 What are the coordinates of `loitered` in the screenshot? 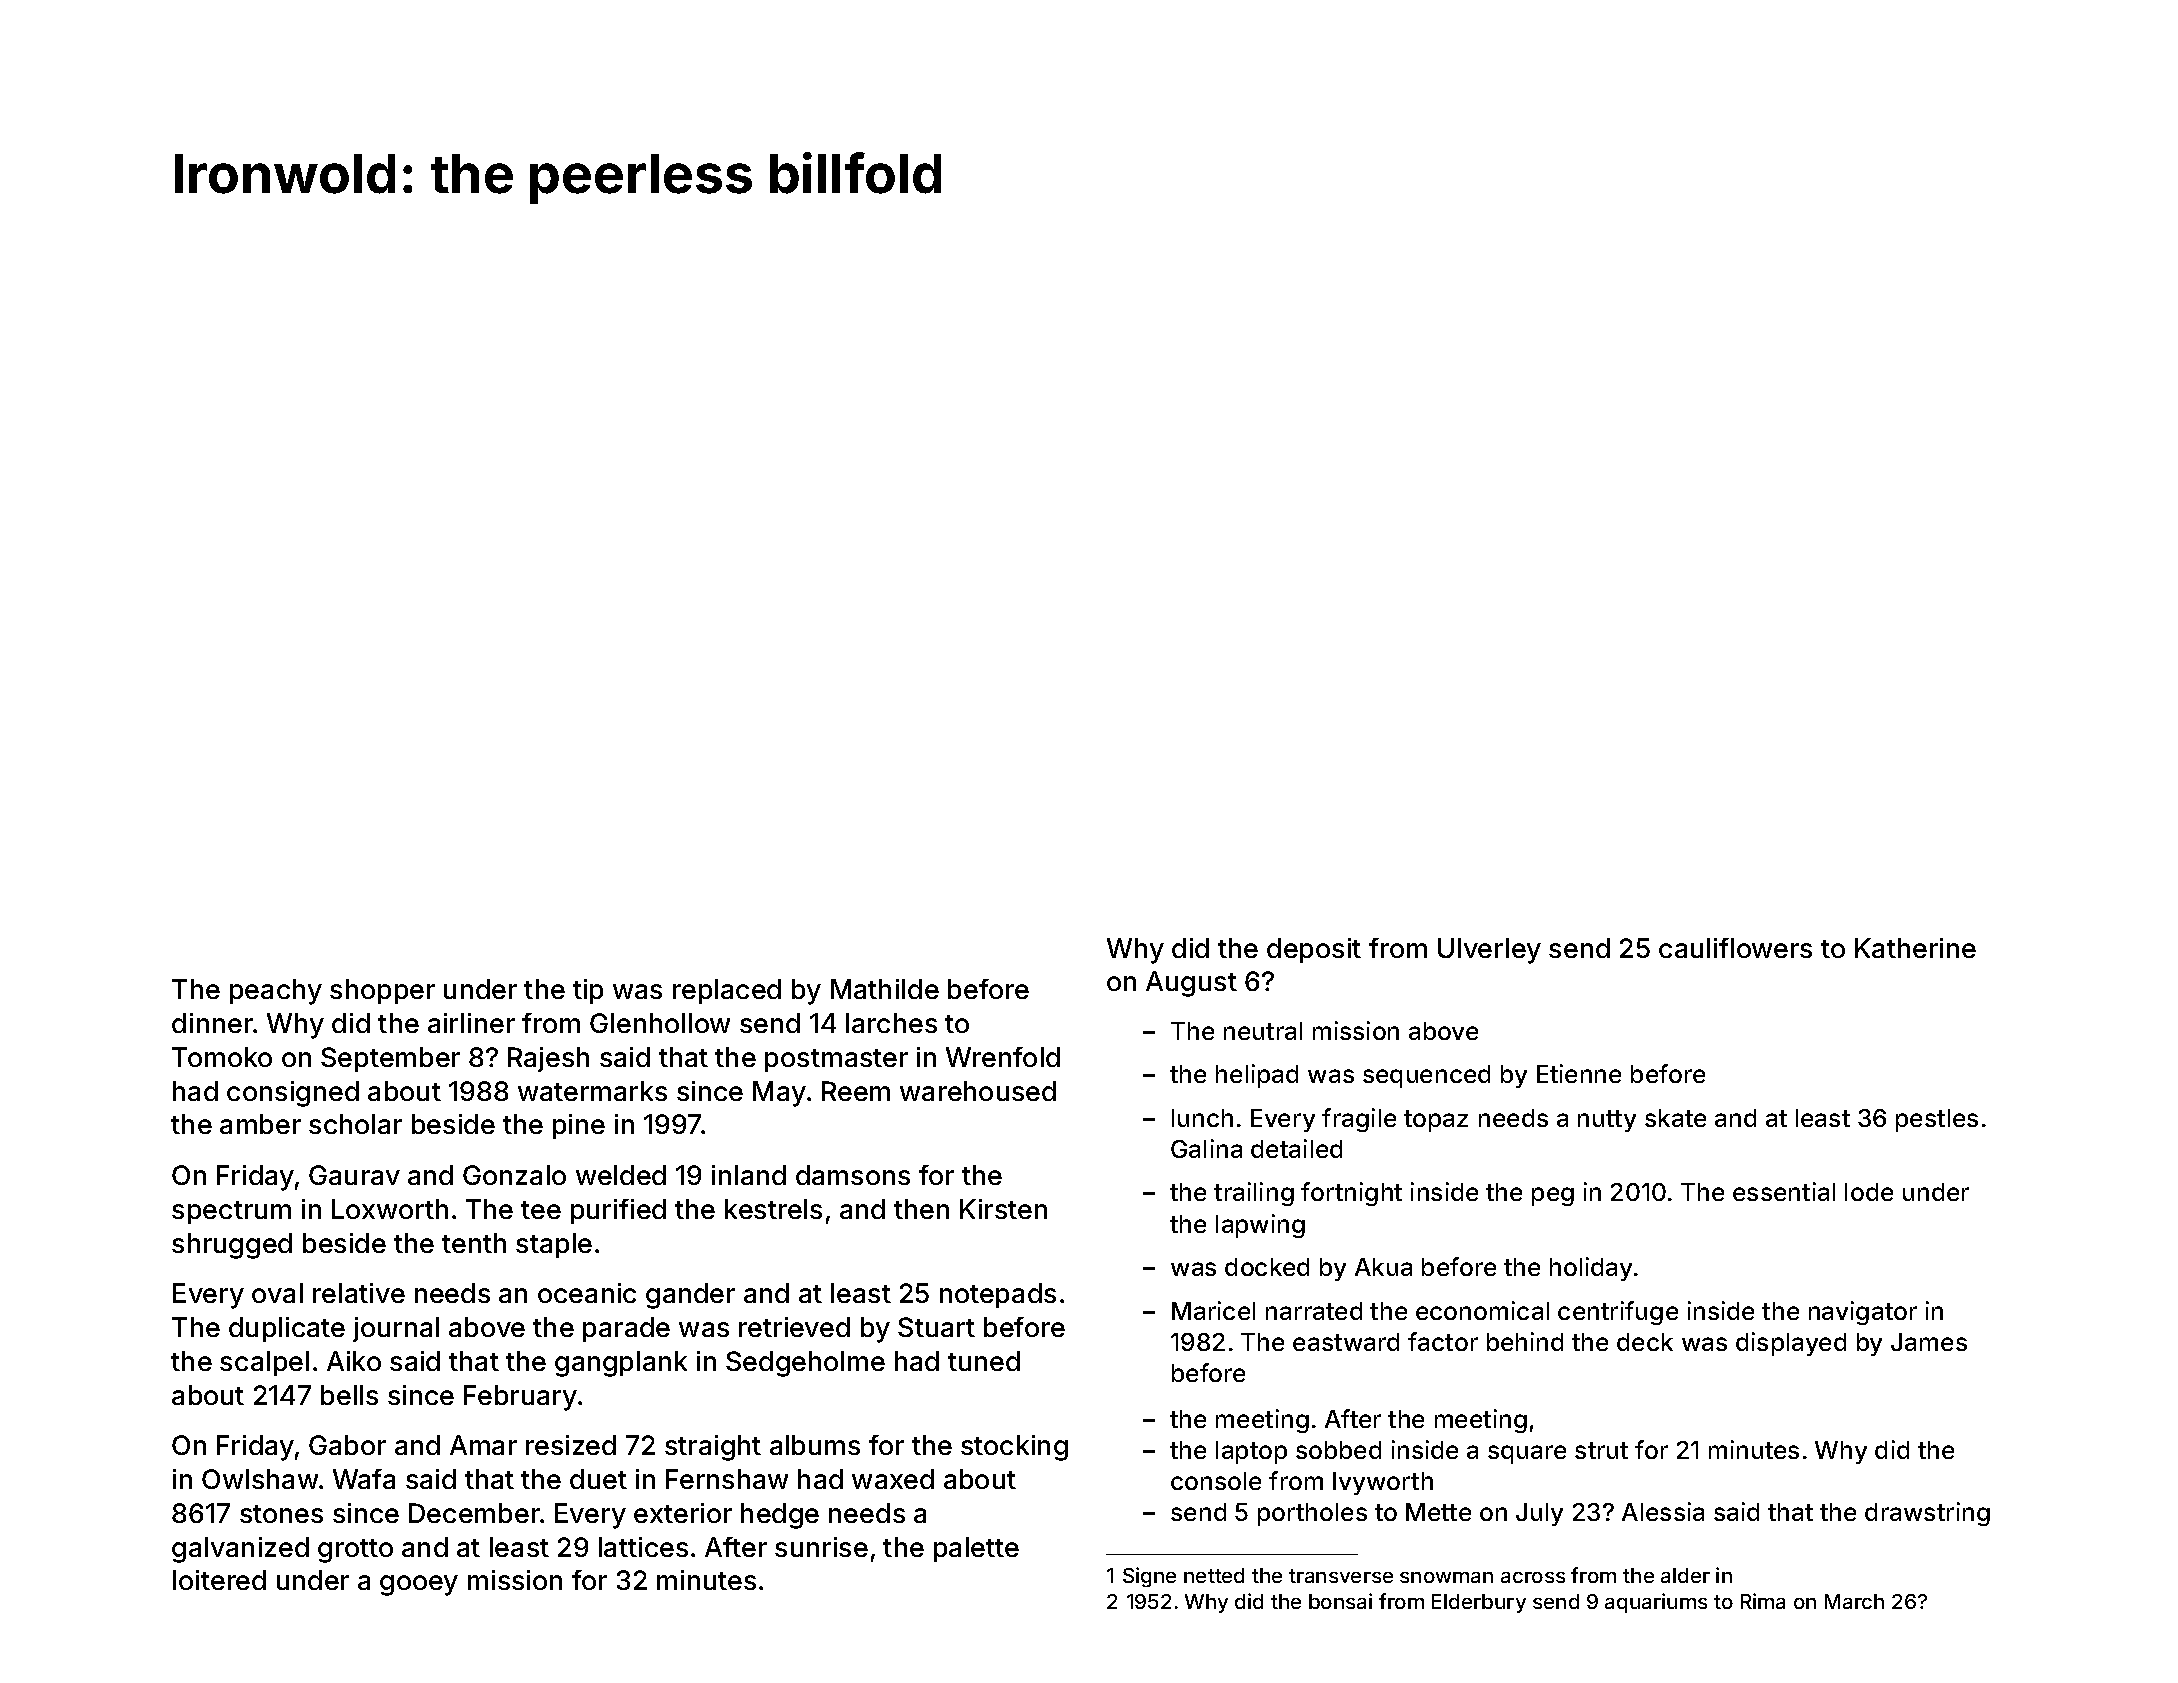 It's located at (219, 1580).
